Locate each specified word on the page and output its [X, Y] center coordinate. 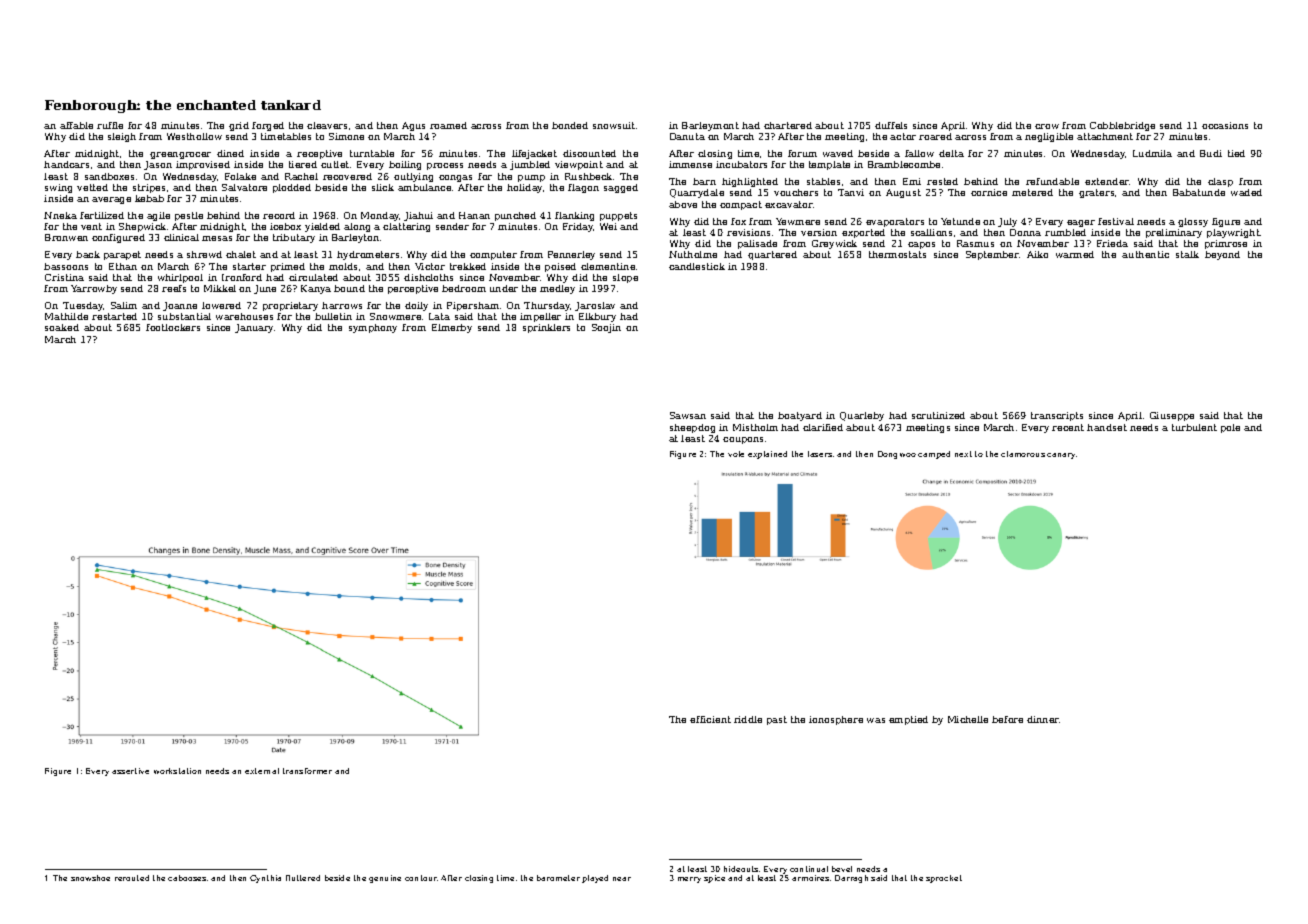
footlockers [173, 327]
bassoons [66, 266]
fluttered [303, 878]
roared [935, 136]
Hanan [474, 215]
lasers [820, 454]
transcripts [1057, 416]
